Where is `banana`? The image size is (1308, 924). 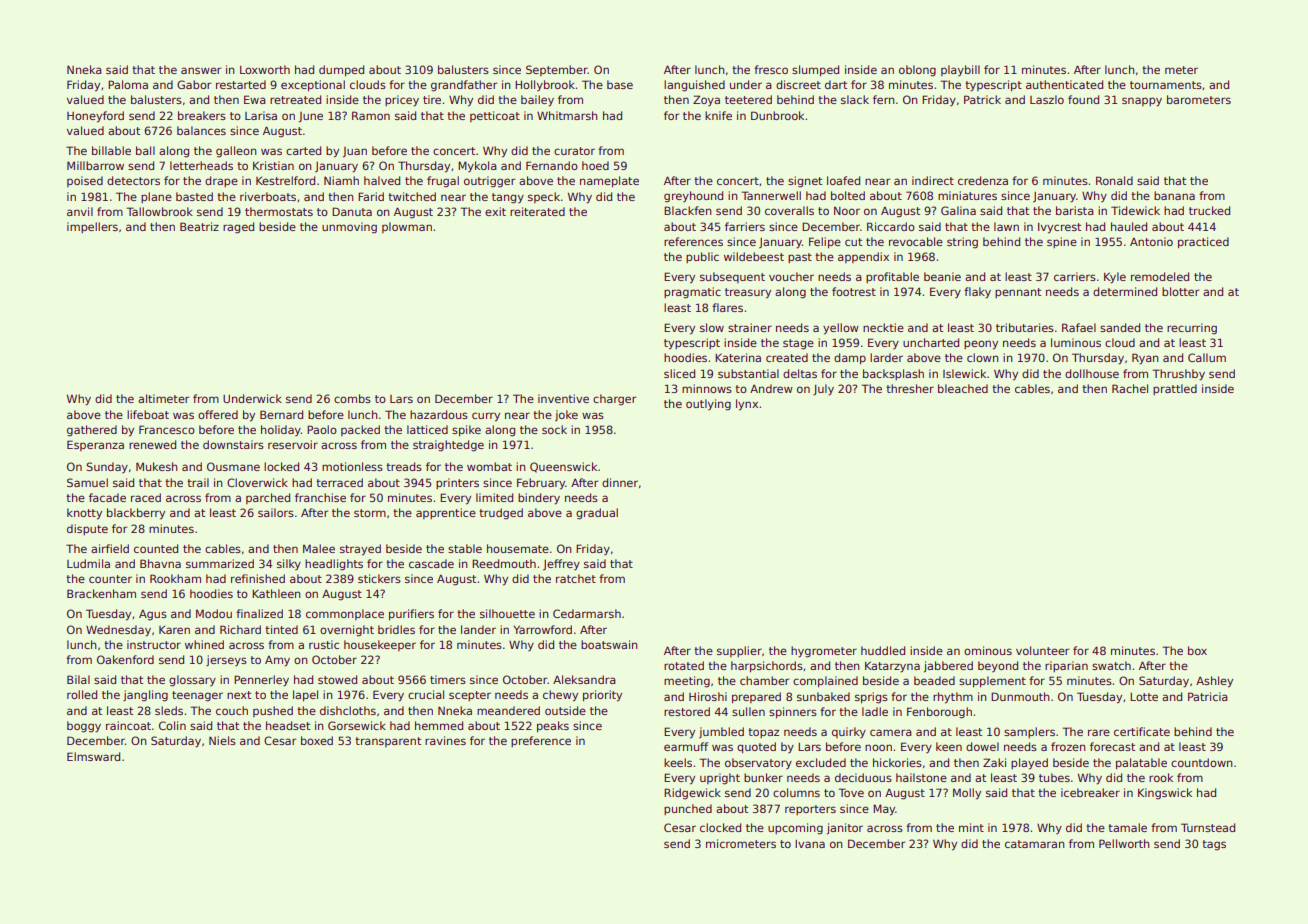
banana is located at coordinates (1174, 195).
